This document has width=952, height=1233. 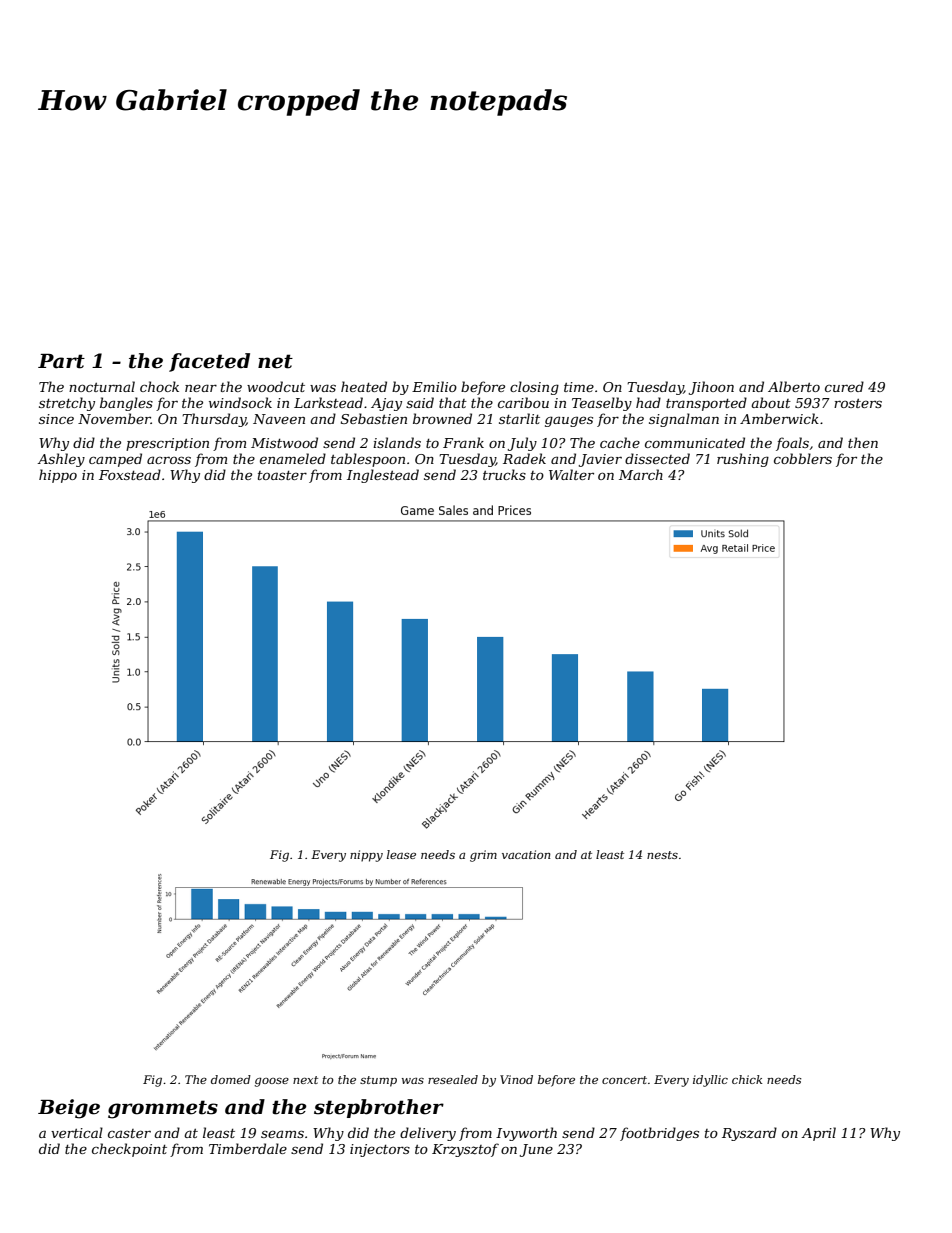 What do you see at coordinates (453, 1079) in the document?
I see `resealed` at bounding box center [453, 1079].
